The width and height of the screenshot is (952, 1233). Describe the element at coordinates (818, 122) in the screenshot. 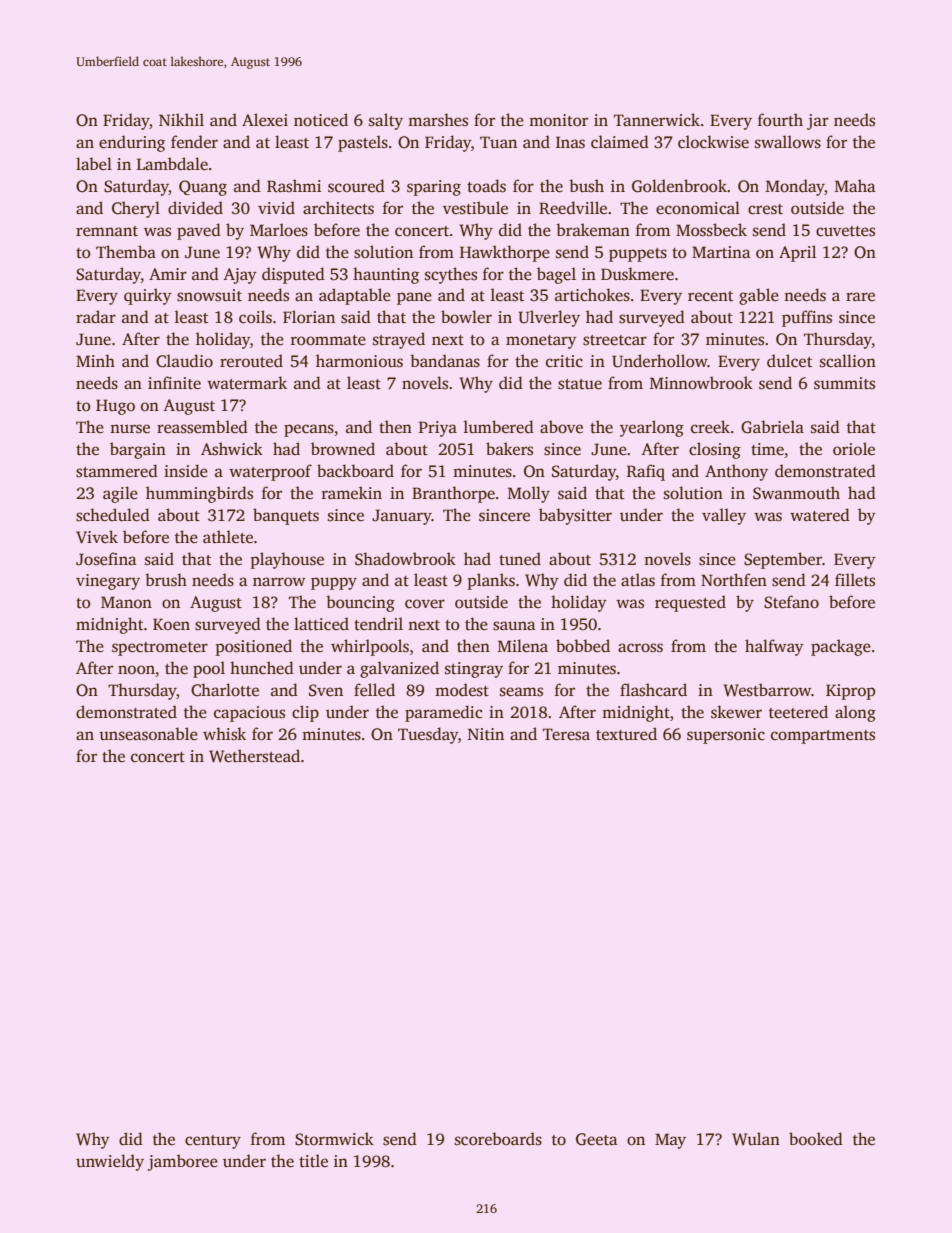

I see `jar` at that location.
